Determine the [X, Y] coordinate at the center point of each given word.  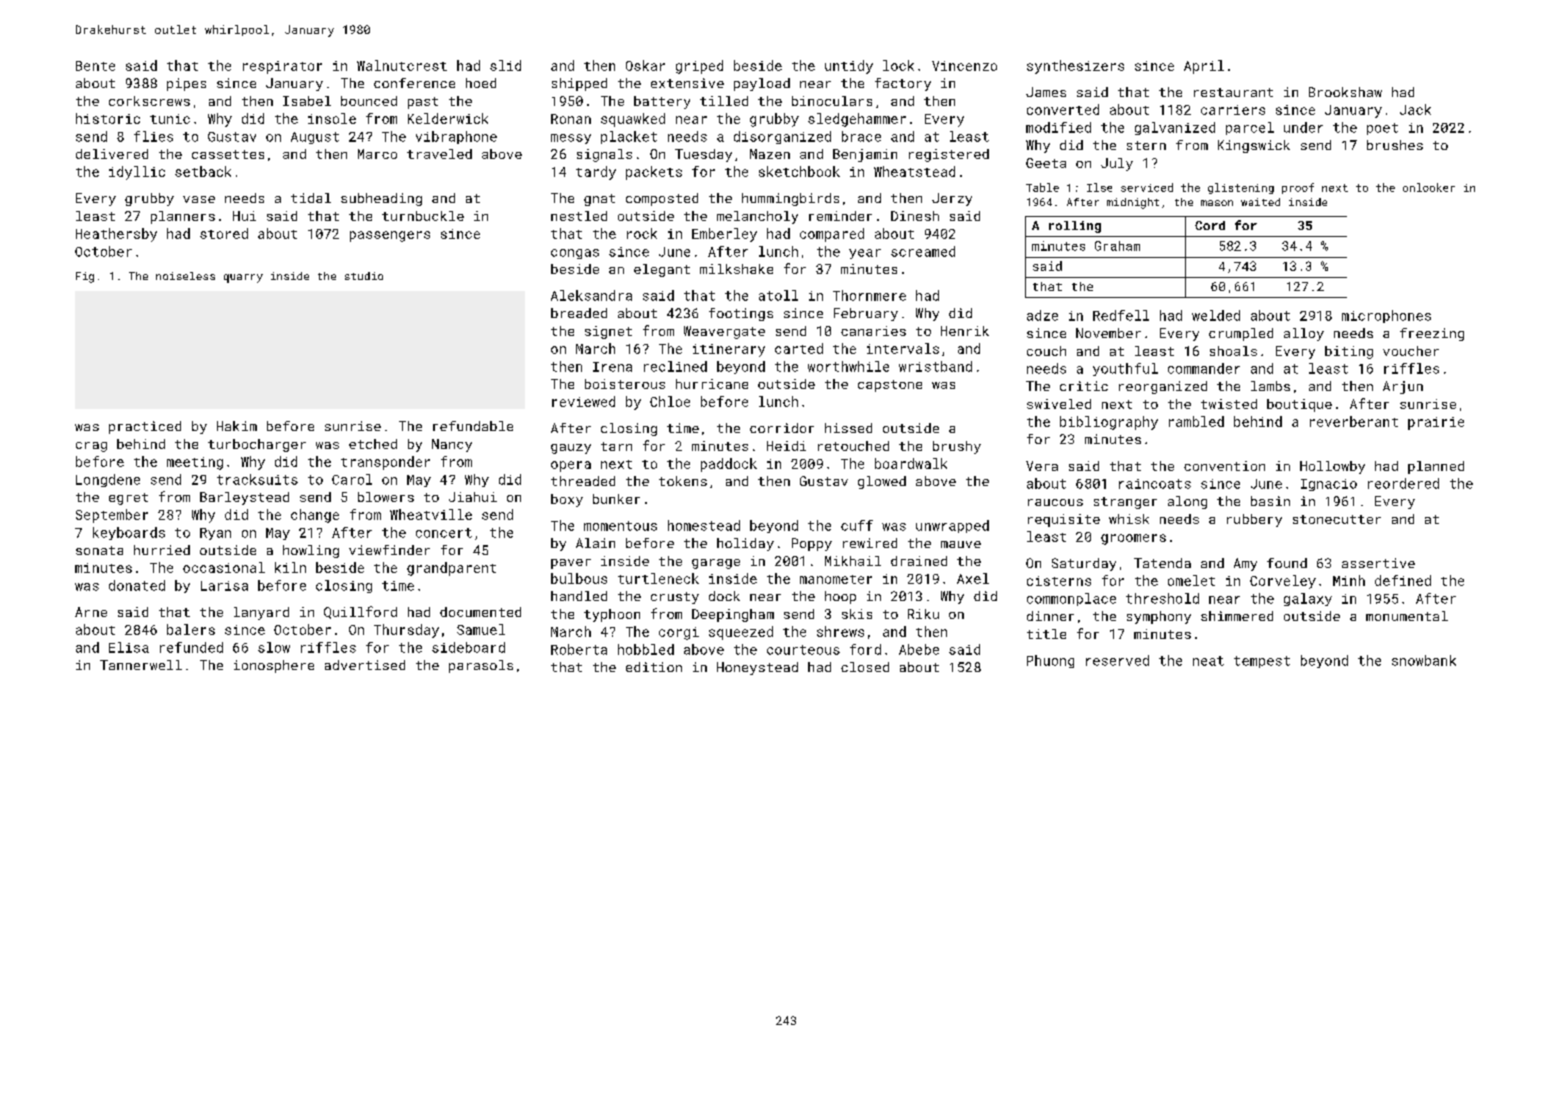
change [315, 516]
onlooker [1429, 187]
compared [832, 235]
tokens [683, 481]
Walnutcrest [402, 65]
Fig [85, 277]
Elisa [129, 647]
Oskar [645, 65]
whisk [1129, 519]
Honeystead [757, 668]
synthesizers [1075, 67]
